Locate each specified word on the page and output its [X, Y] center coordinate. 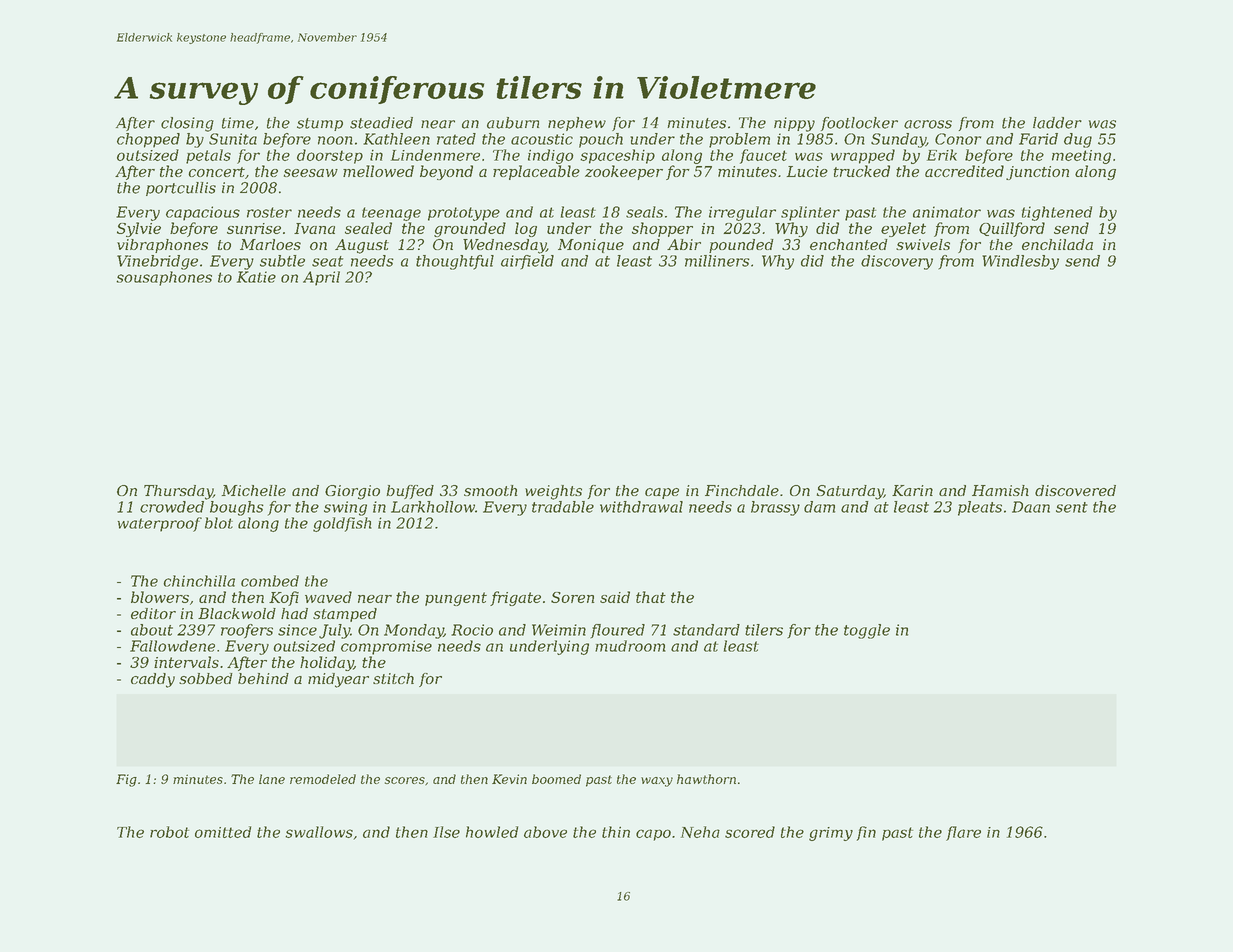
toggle [867, 631]
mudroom [630, 646]
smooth [491, 490]
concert [217, 172]
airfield [527, 262]
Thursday [178, 492]
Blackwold [237, 613]
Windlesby [1020, 262]
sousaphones [164, 278]
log [526, 229]
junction [1037, 173]
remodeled [323, 779]
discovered [1075, 490]
